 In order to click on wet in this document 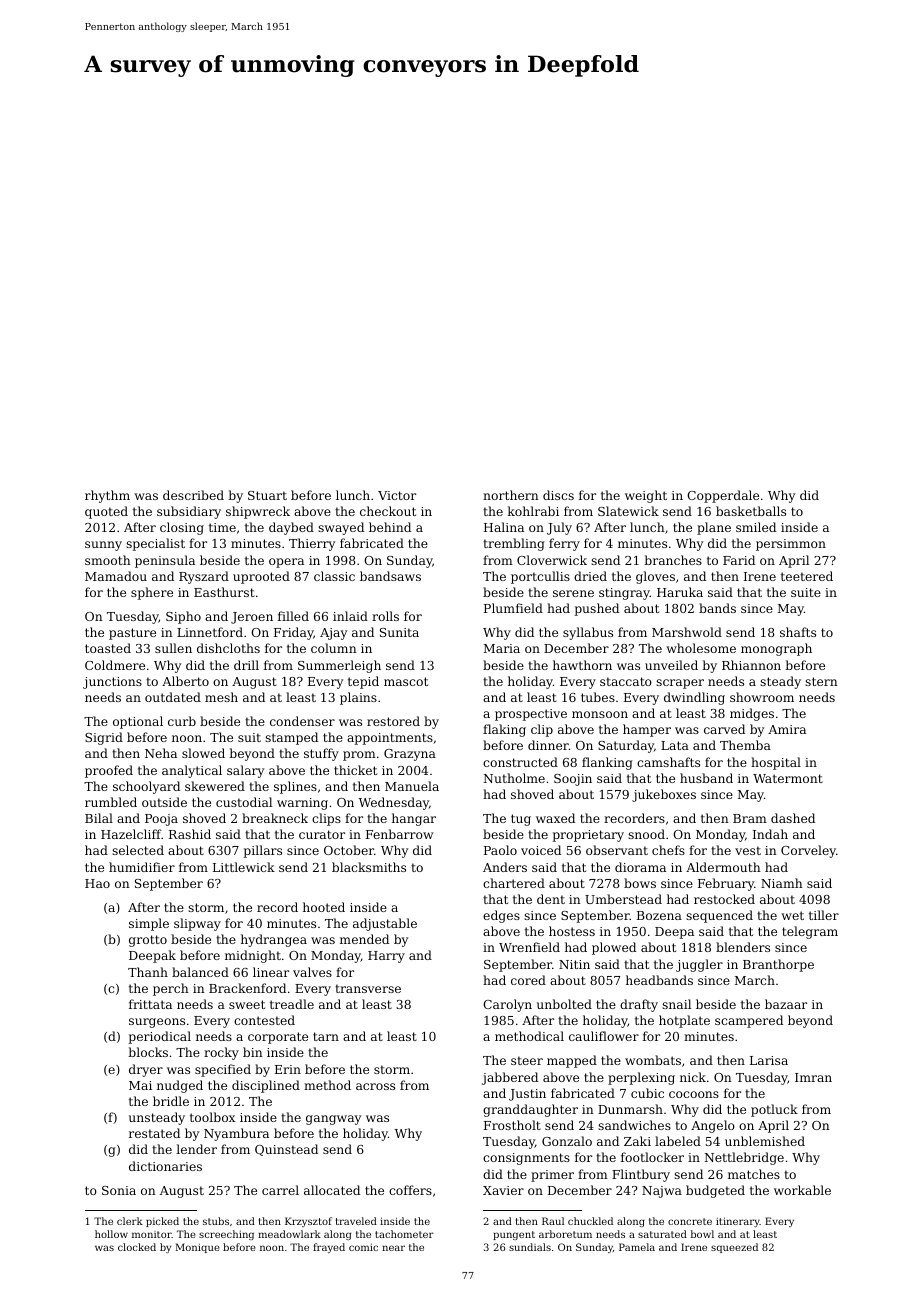, I will do `click(792, 915)`.
